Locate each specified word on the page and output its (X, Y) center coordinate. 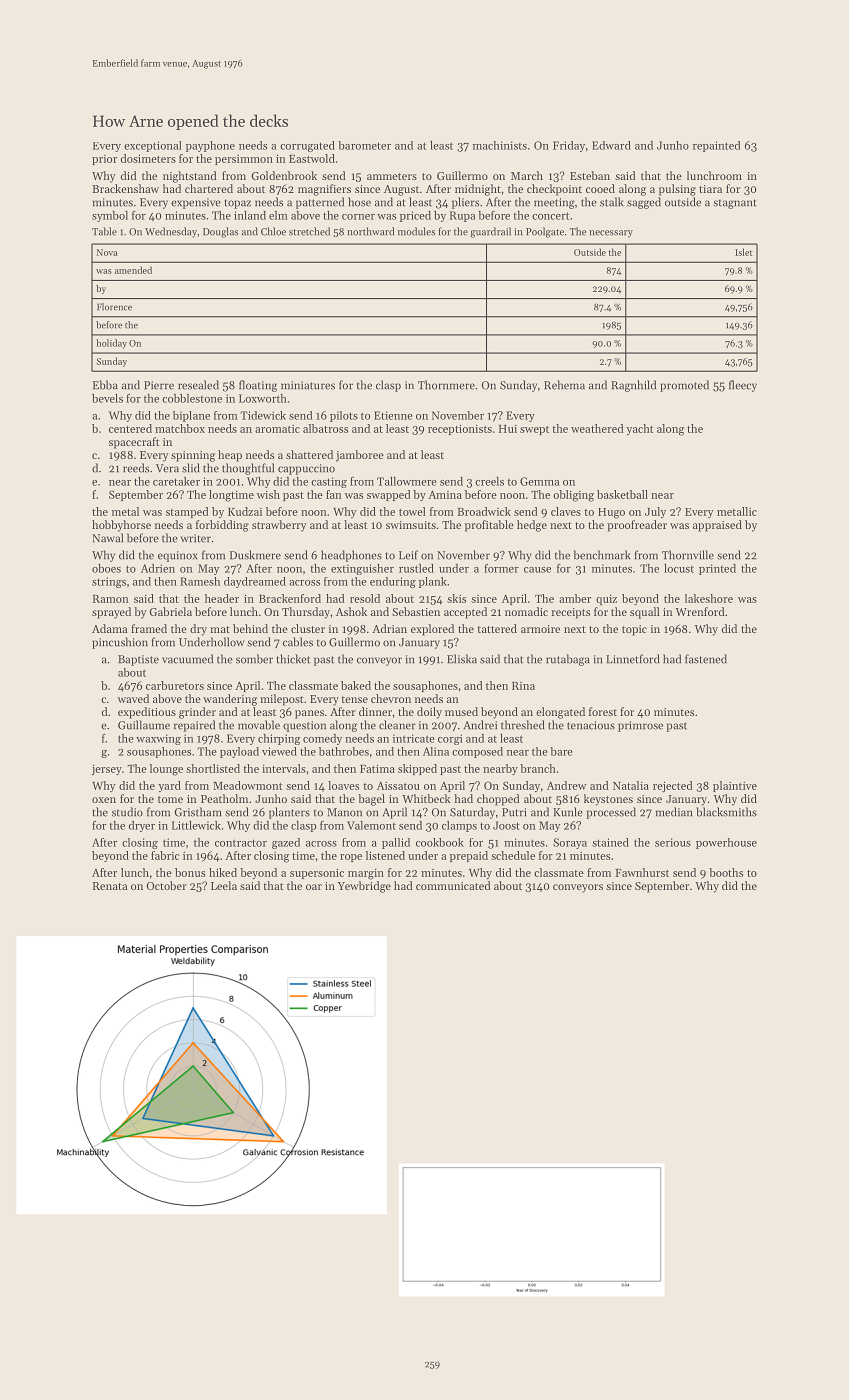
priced (415, 216)
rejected (673, 786)
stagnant (735, 204)
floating (258, 386)
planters (289, 813)
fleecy (743, 386)
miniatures (308, 385)
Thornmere (446, 385)
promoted (684, 386)
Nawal (107, 538)
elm (278, 215)
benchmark (602, 555)
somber (254, 659)
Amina (445, 494)
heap (230, 456)
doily (429, 713)
